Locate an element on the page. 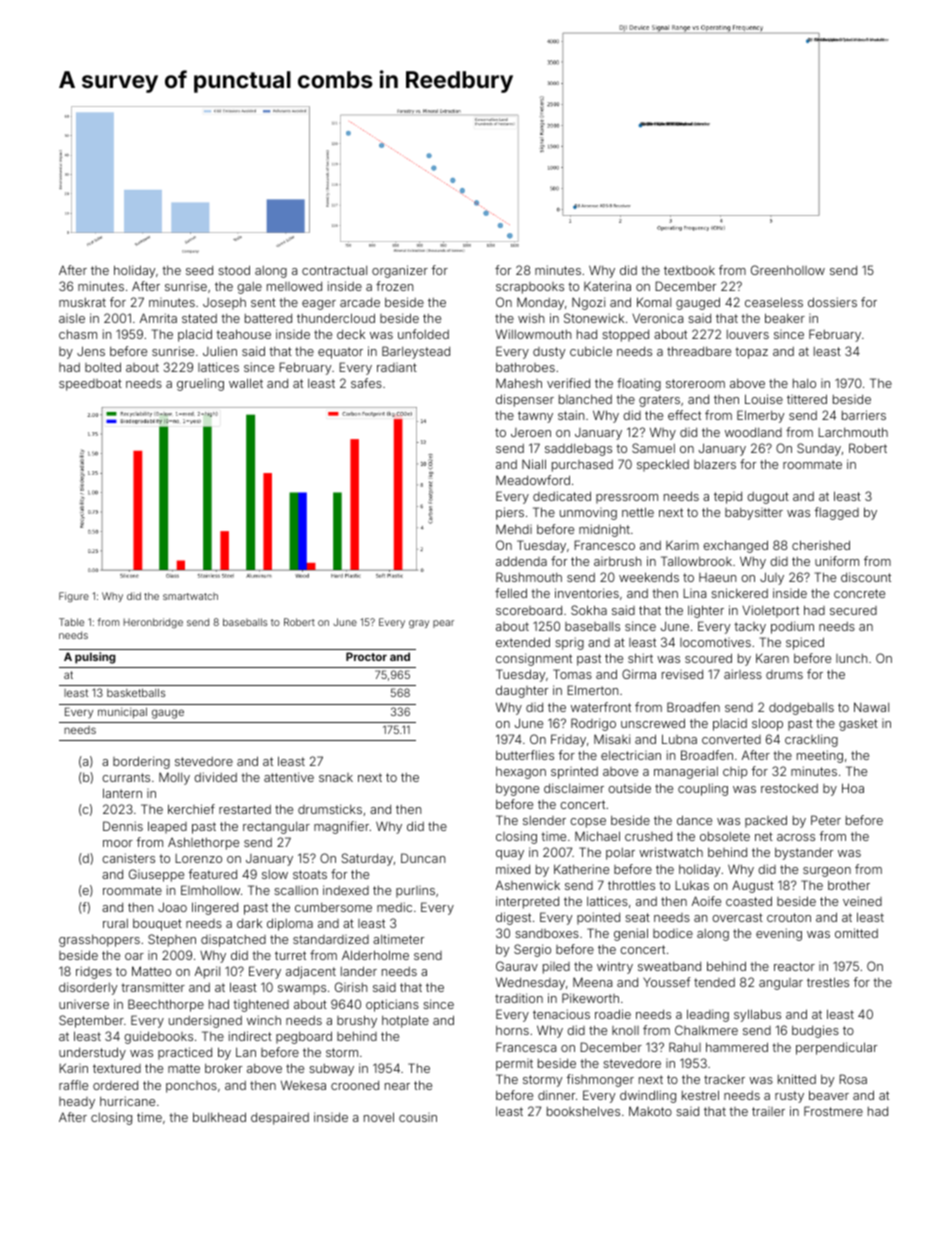 The width and height of the page is (952, 1233). cousin is located at coordinates (418, 1117).
